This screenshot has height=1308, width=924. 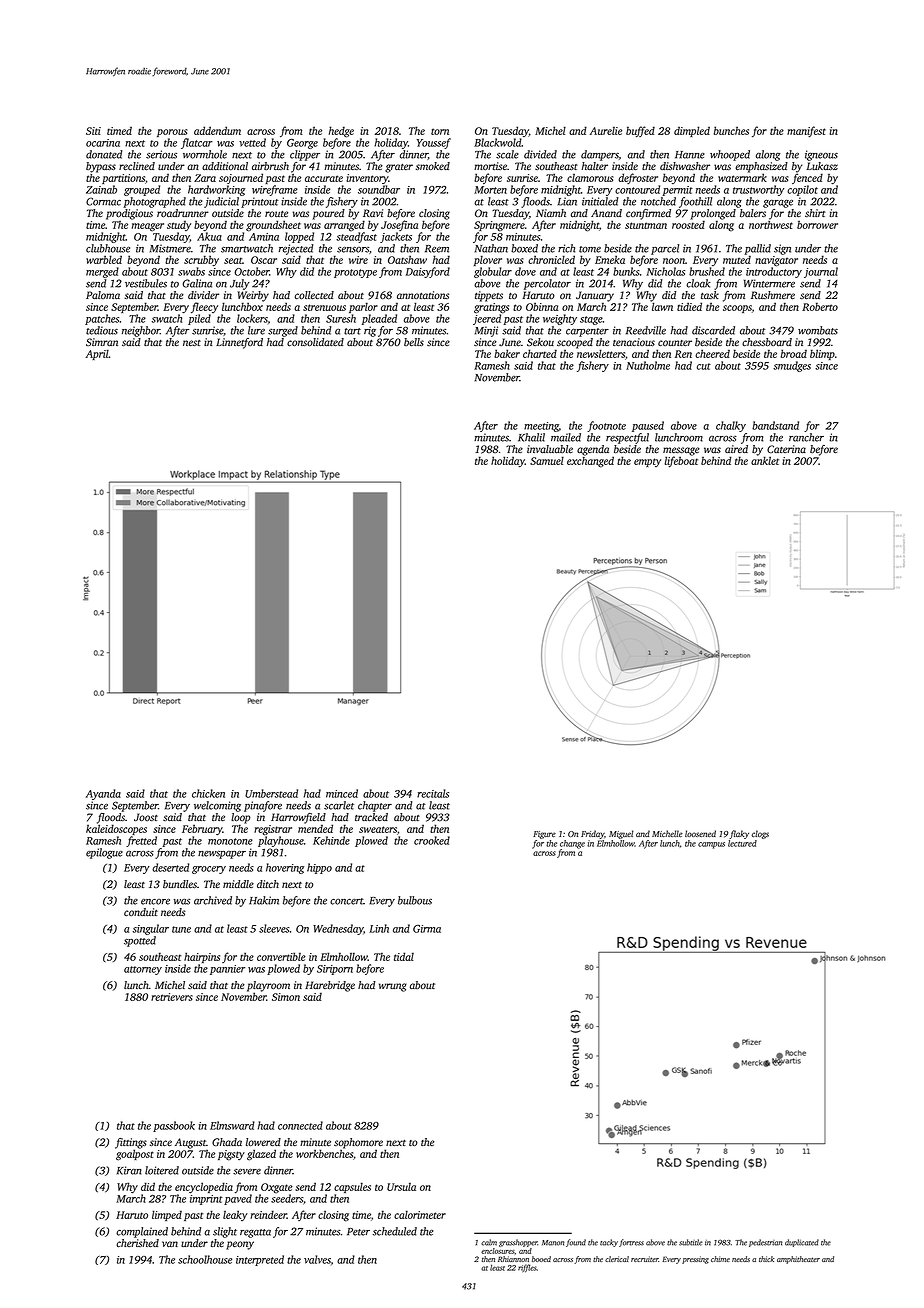 I want to click on pressing, so click(x=695, y=1260).
